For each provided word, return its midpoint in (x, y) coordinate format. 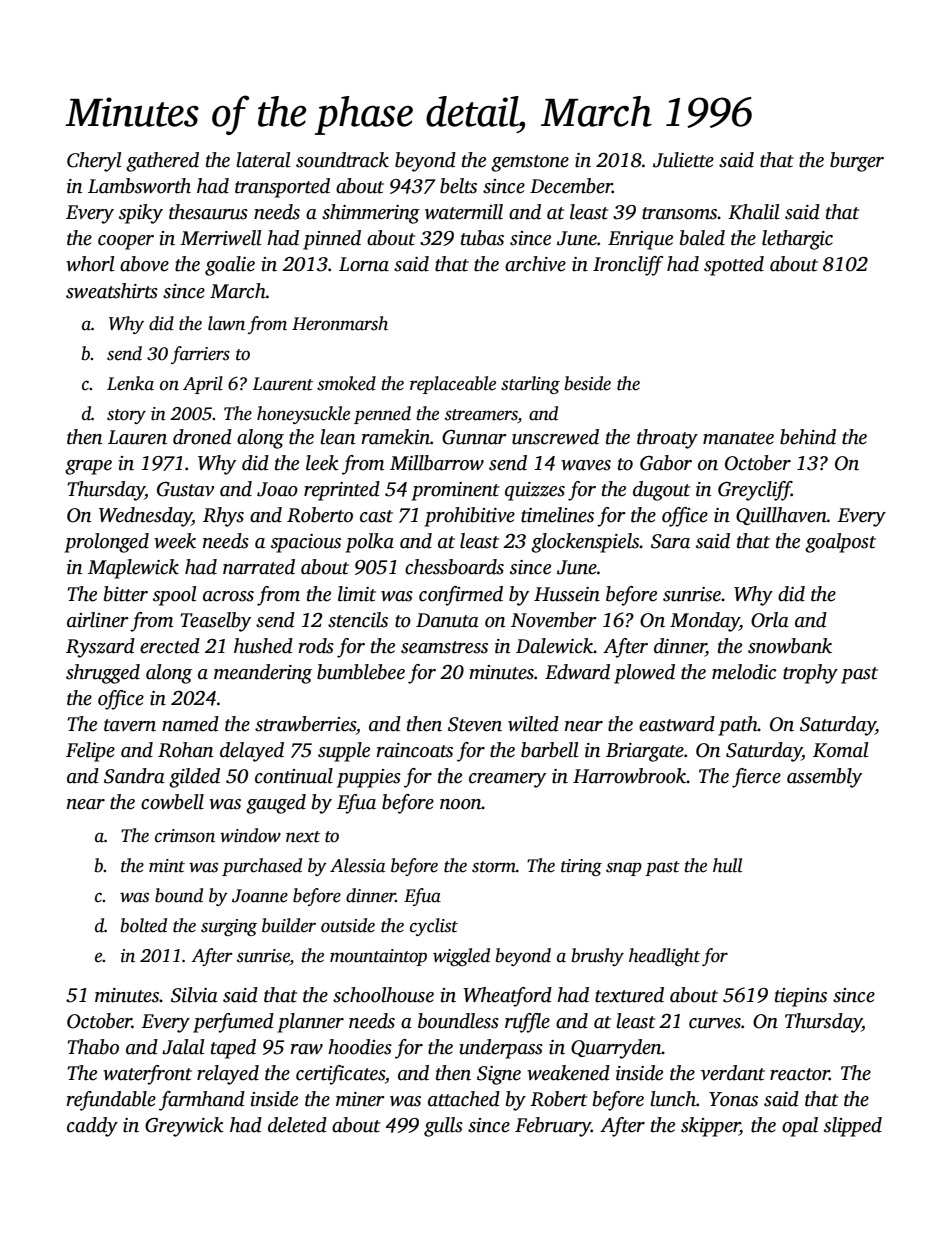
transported (282, 188)
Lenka (130, 383)
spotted (734, 266)
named (190, 724)
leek (322, 463)
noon (461, 804)
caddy (92, 1127)
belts (458, 186)
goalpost (840, 543)
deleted (297, 1125)
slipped (853, 1127)
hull (727, 865)
